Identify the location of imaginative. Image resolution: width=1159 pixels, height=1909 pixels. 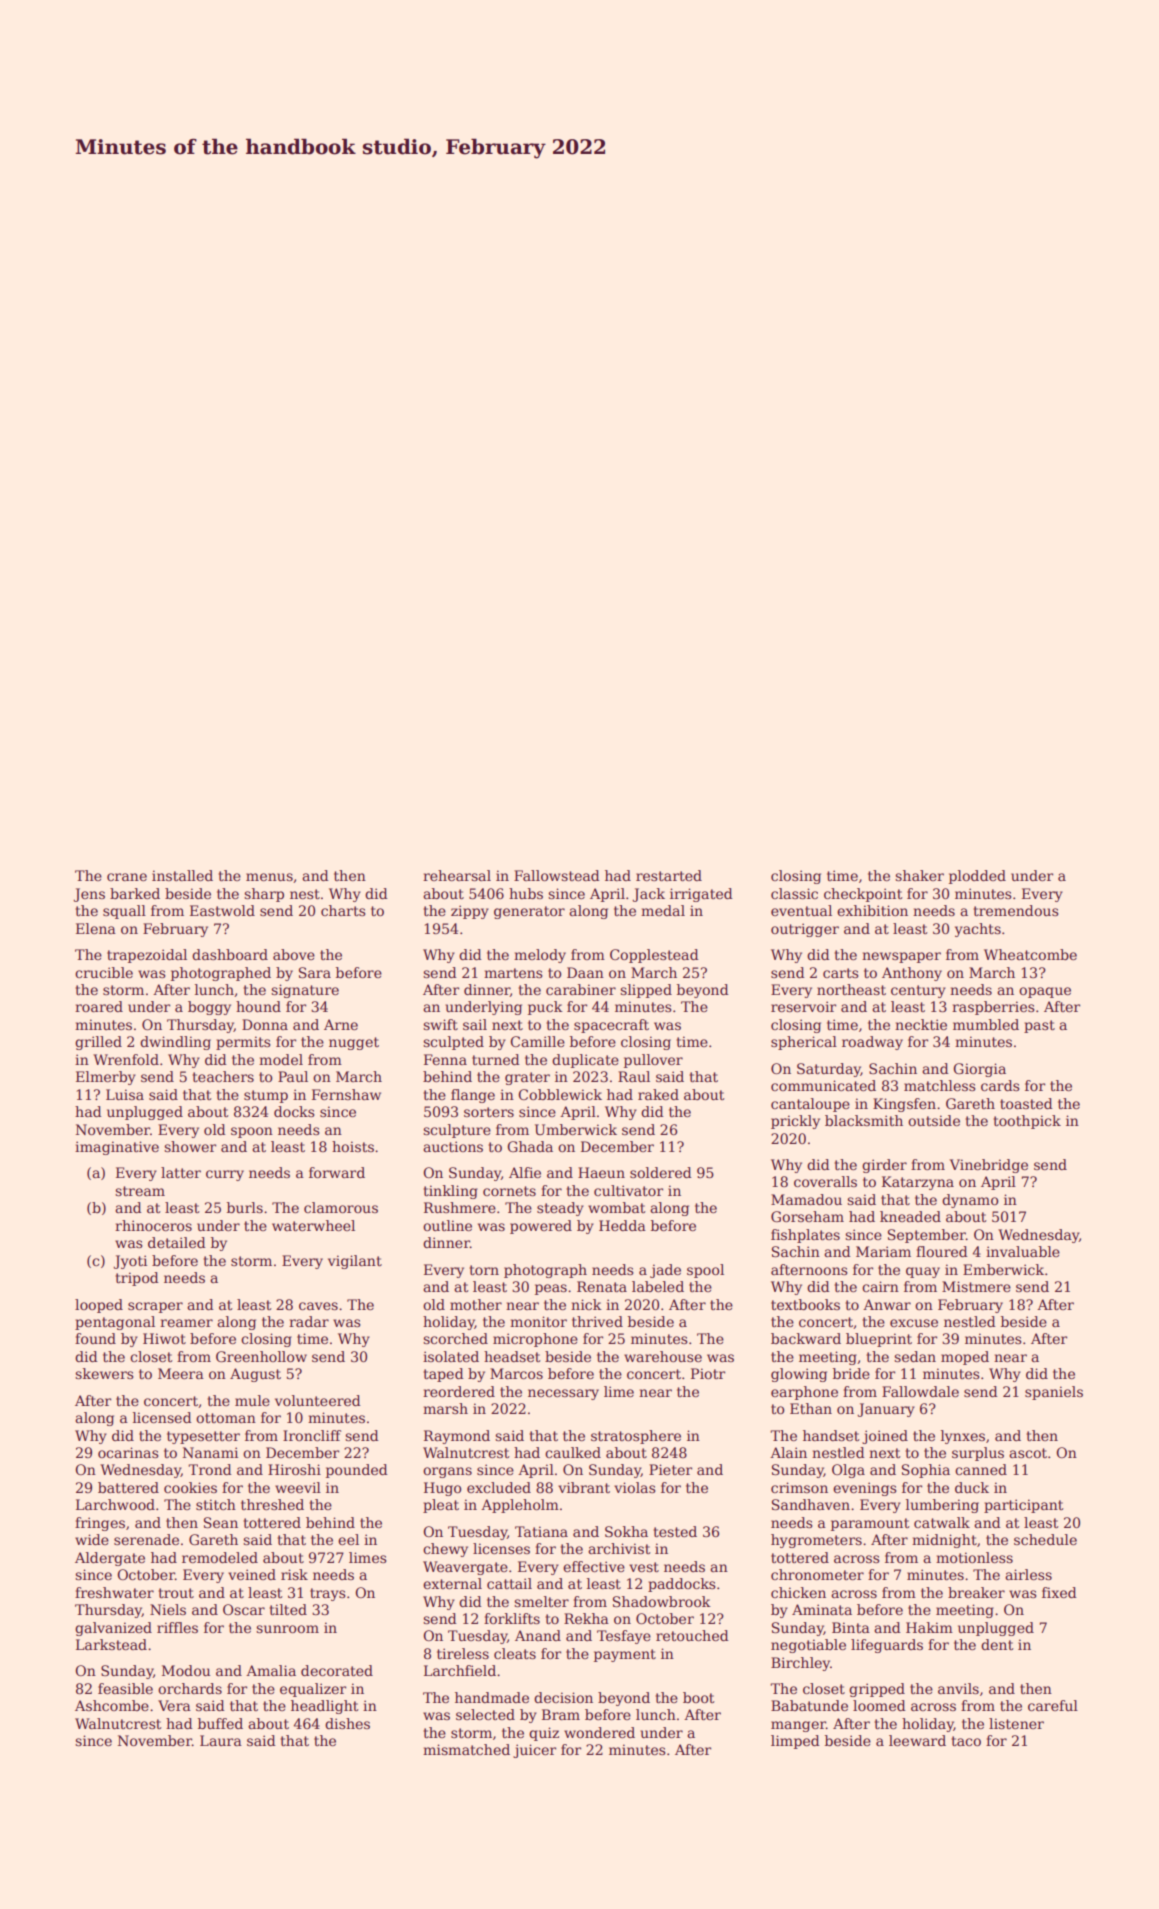
(117, 1148).
